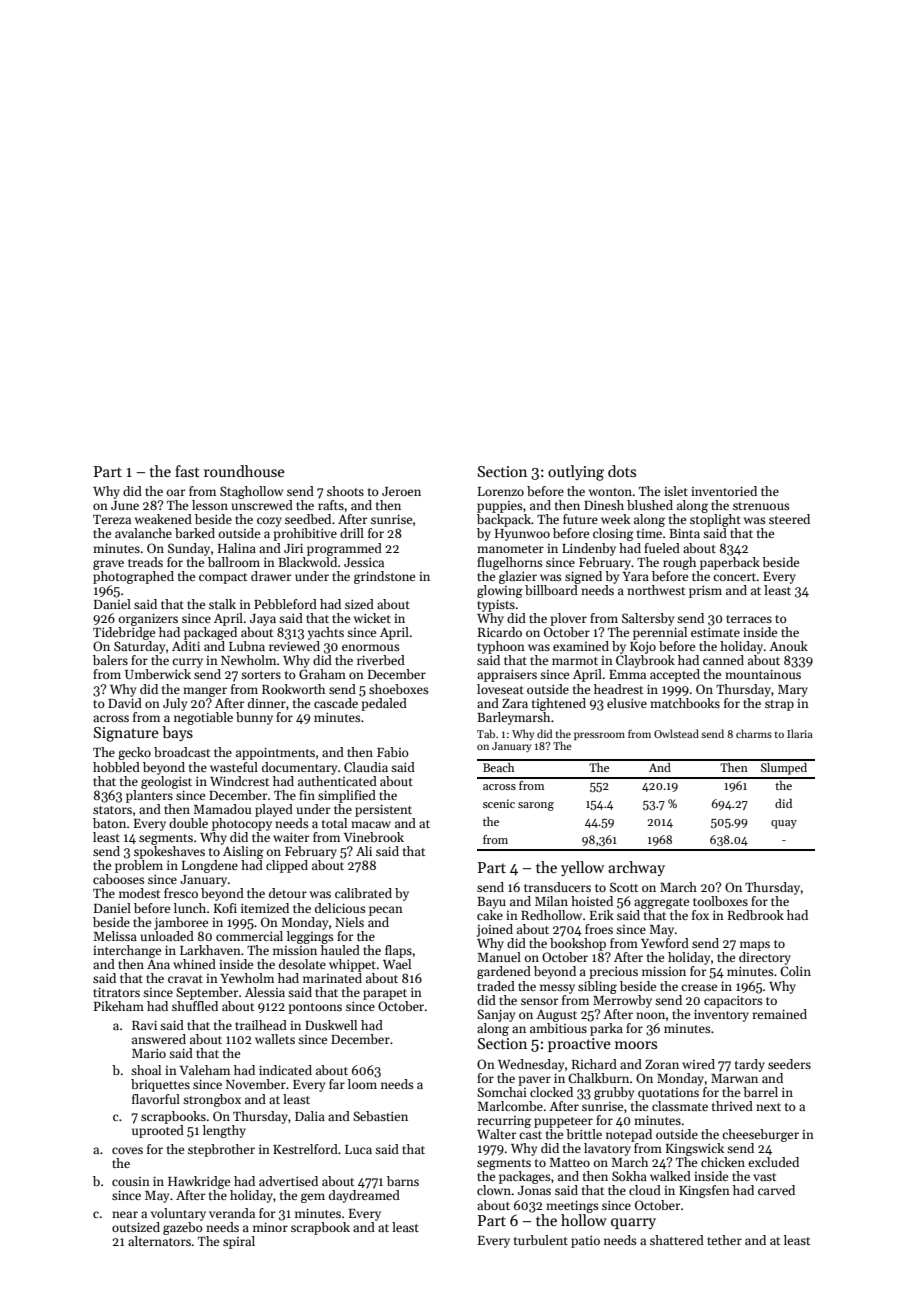  I want to click on cousin, so click(131, 1181).
